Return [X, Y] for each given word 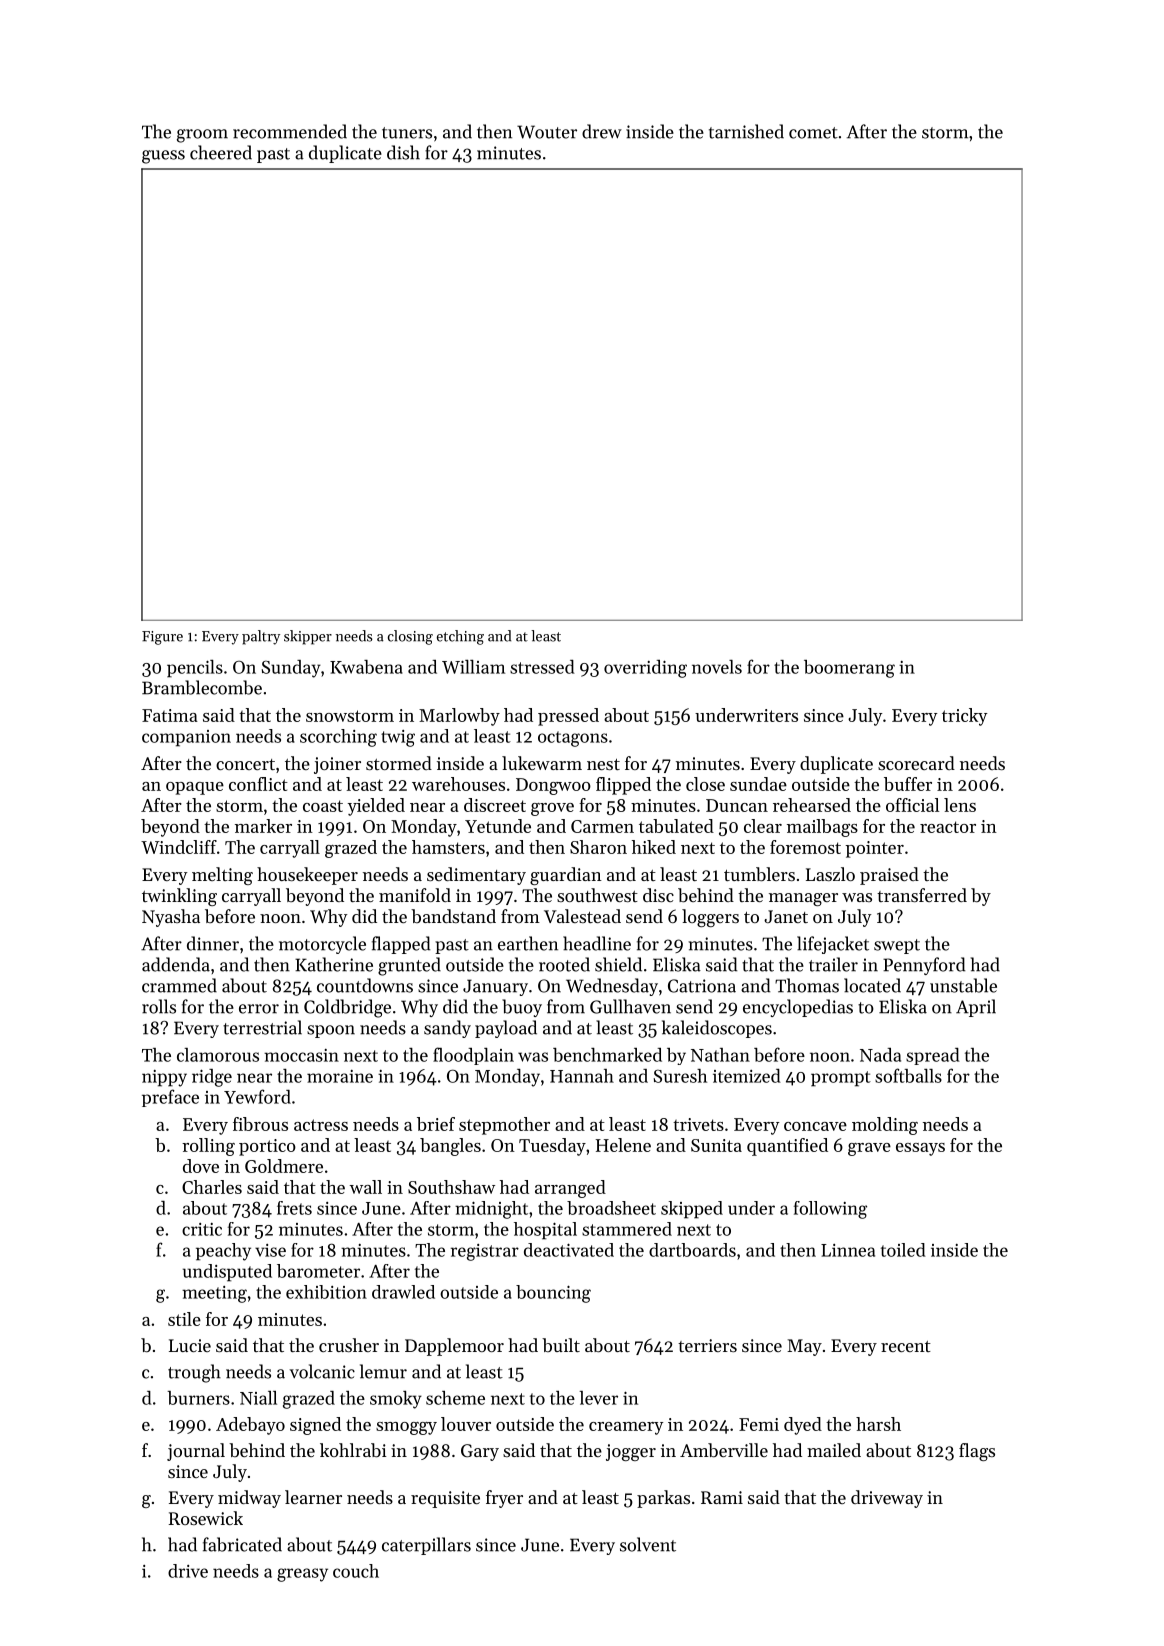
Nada [880, 1055]
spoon [331, 1031]
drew [602, 131]
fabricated [242, 1544]
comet [813, 133]
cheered [221, 152]
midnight [491, 1210]
